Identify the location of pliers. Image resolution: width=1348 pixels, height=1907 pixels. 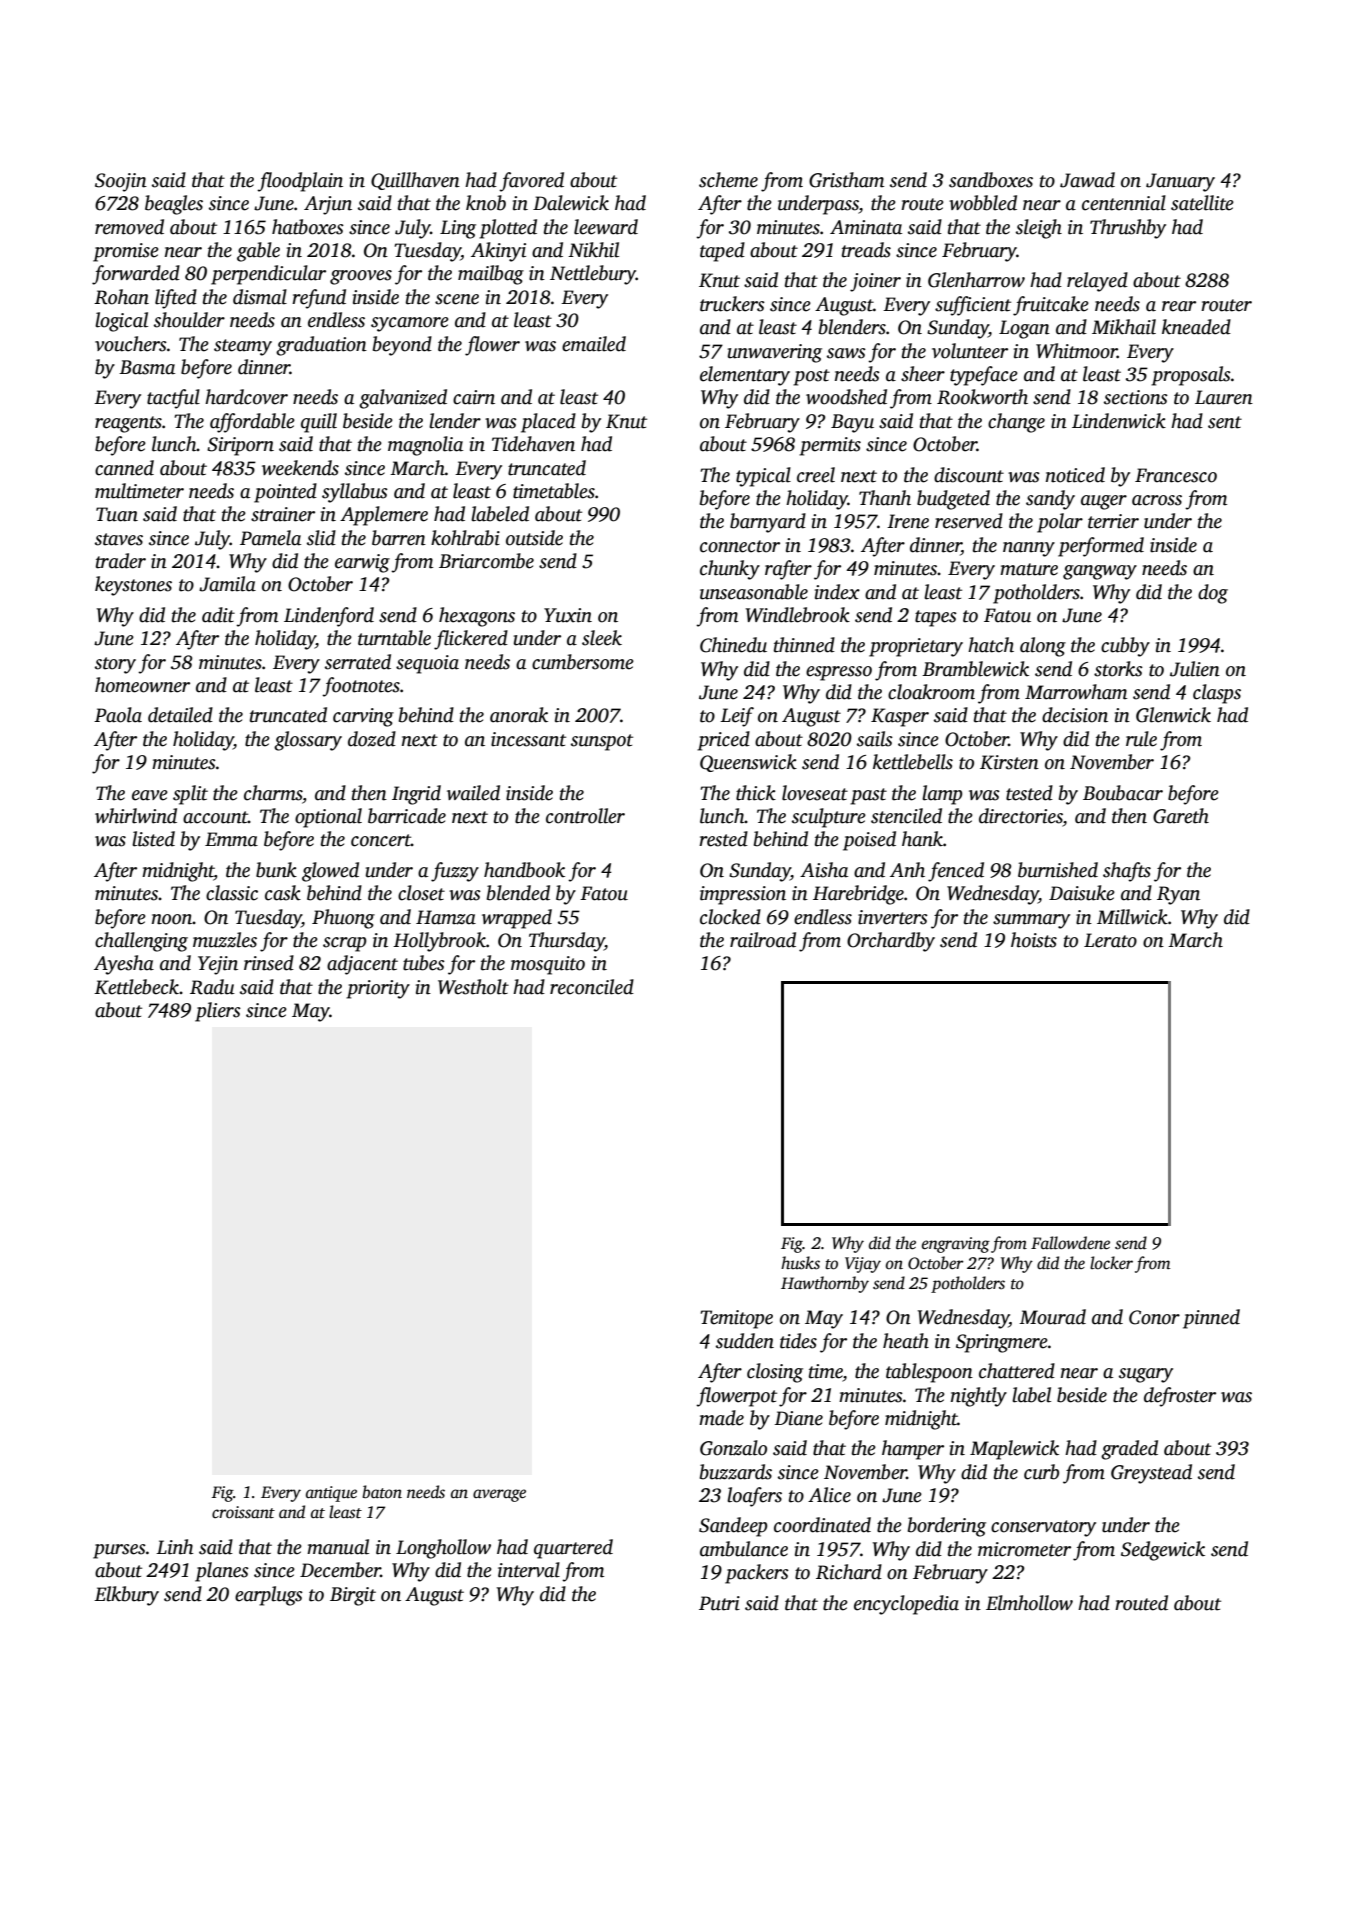
(218, 1012).
